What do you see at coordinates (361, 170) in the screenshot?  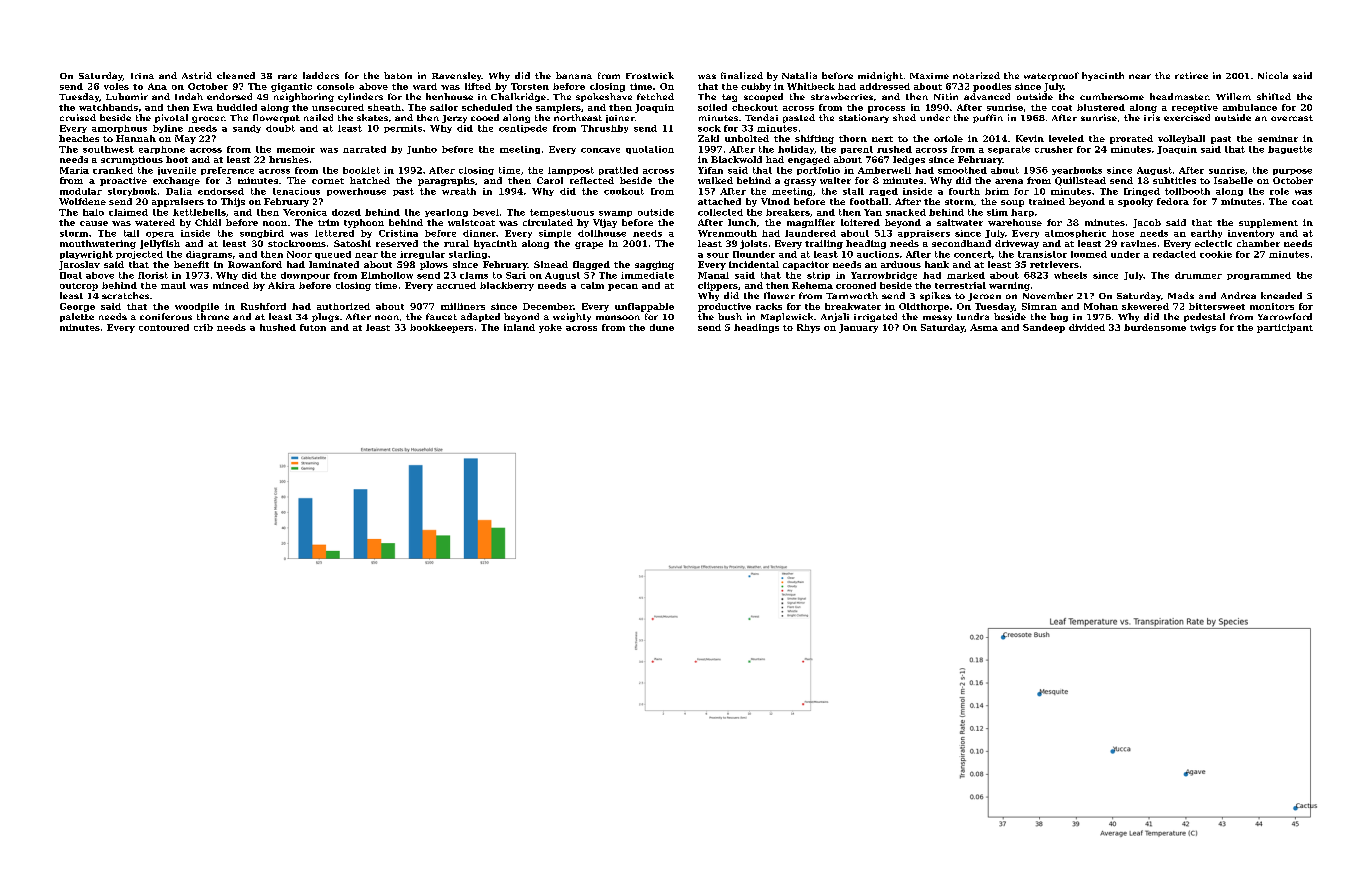 I see `booklet` at bounding box center [361, 170].
